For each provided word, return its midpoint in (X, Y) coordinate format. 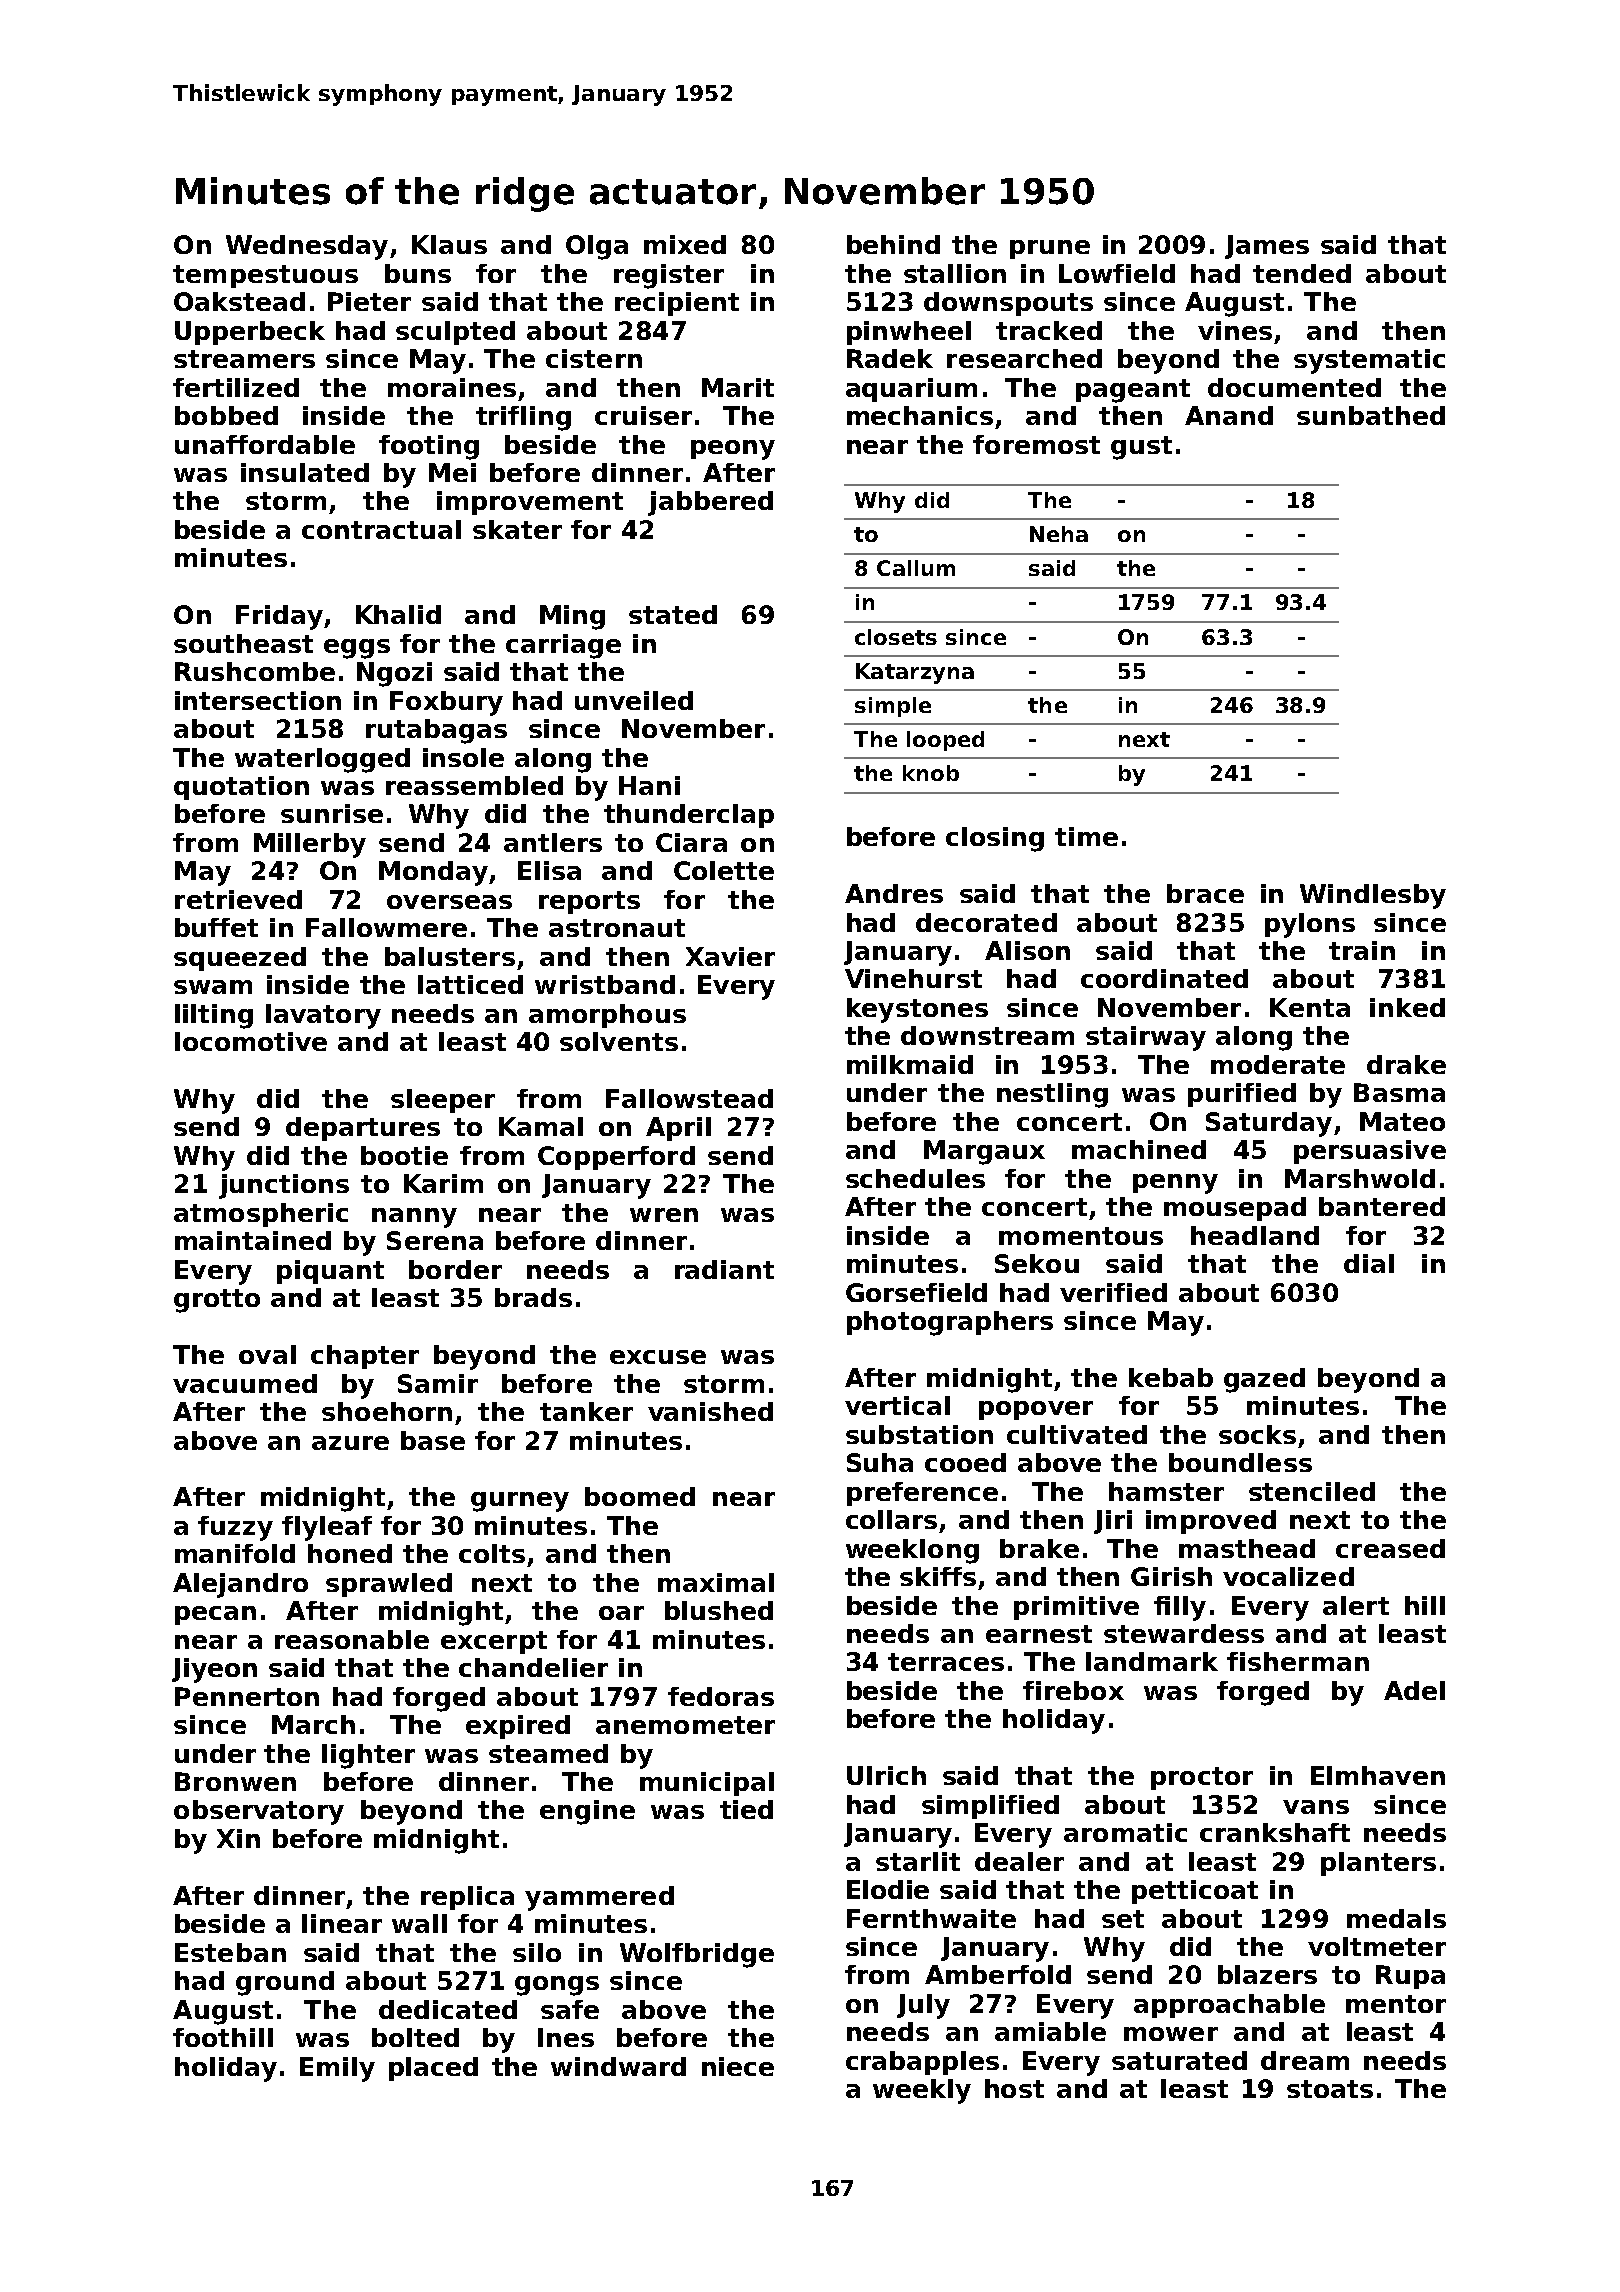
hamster (1166, 1491)
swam (213, 987)
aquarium (911, 390)
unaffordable (265, 444)
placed (433, 2069)
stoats (1330, 2089)
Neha (1059, 534)
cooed (965, 1462)
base (433, 1440)
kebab (1171, 1377)
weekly (922, 2091)
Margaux (984, 1152)
